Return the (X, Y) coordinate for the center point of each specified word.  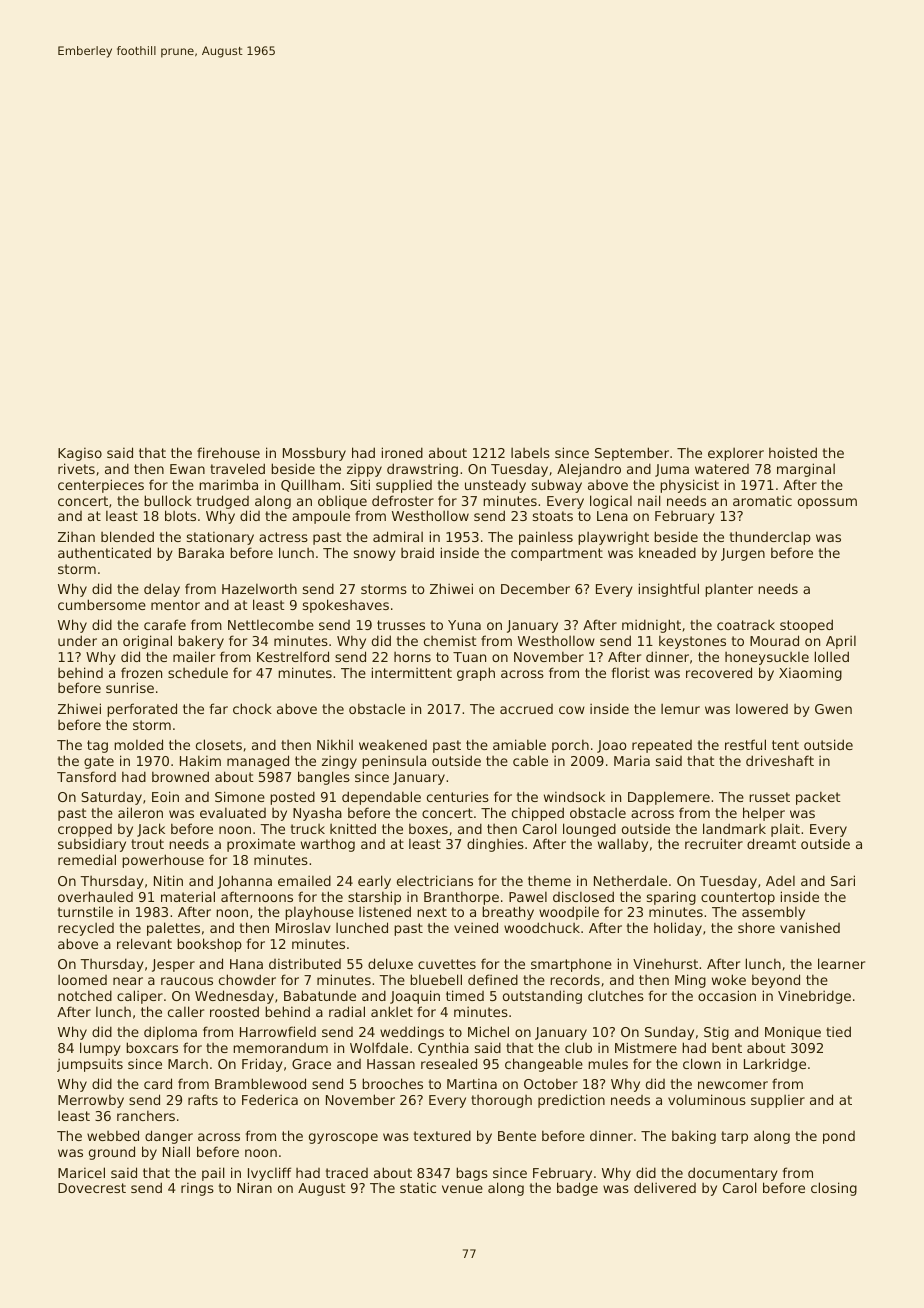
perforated (142, 710)
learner (841, 963)
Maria (632, 760)
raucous (187, 981)
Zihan (76, 536)
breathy (508, 913)
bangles (324, 778)
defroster (403, 500)
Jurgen (743, 554)
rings (197, 1189)
